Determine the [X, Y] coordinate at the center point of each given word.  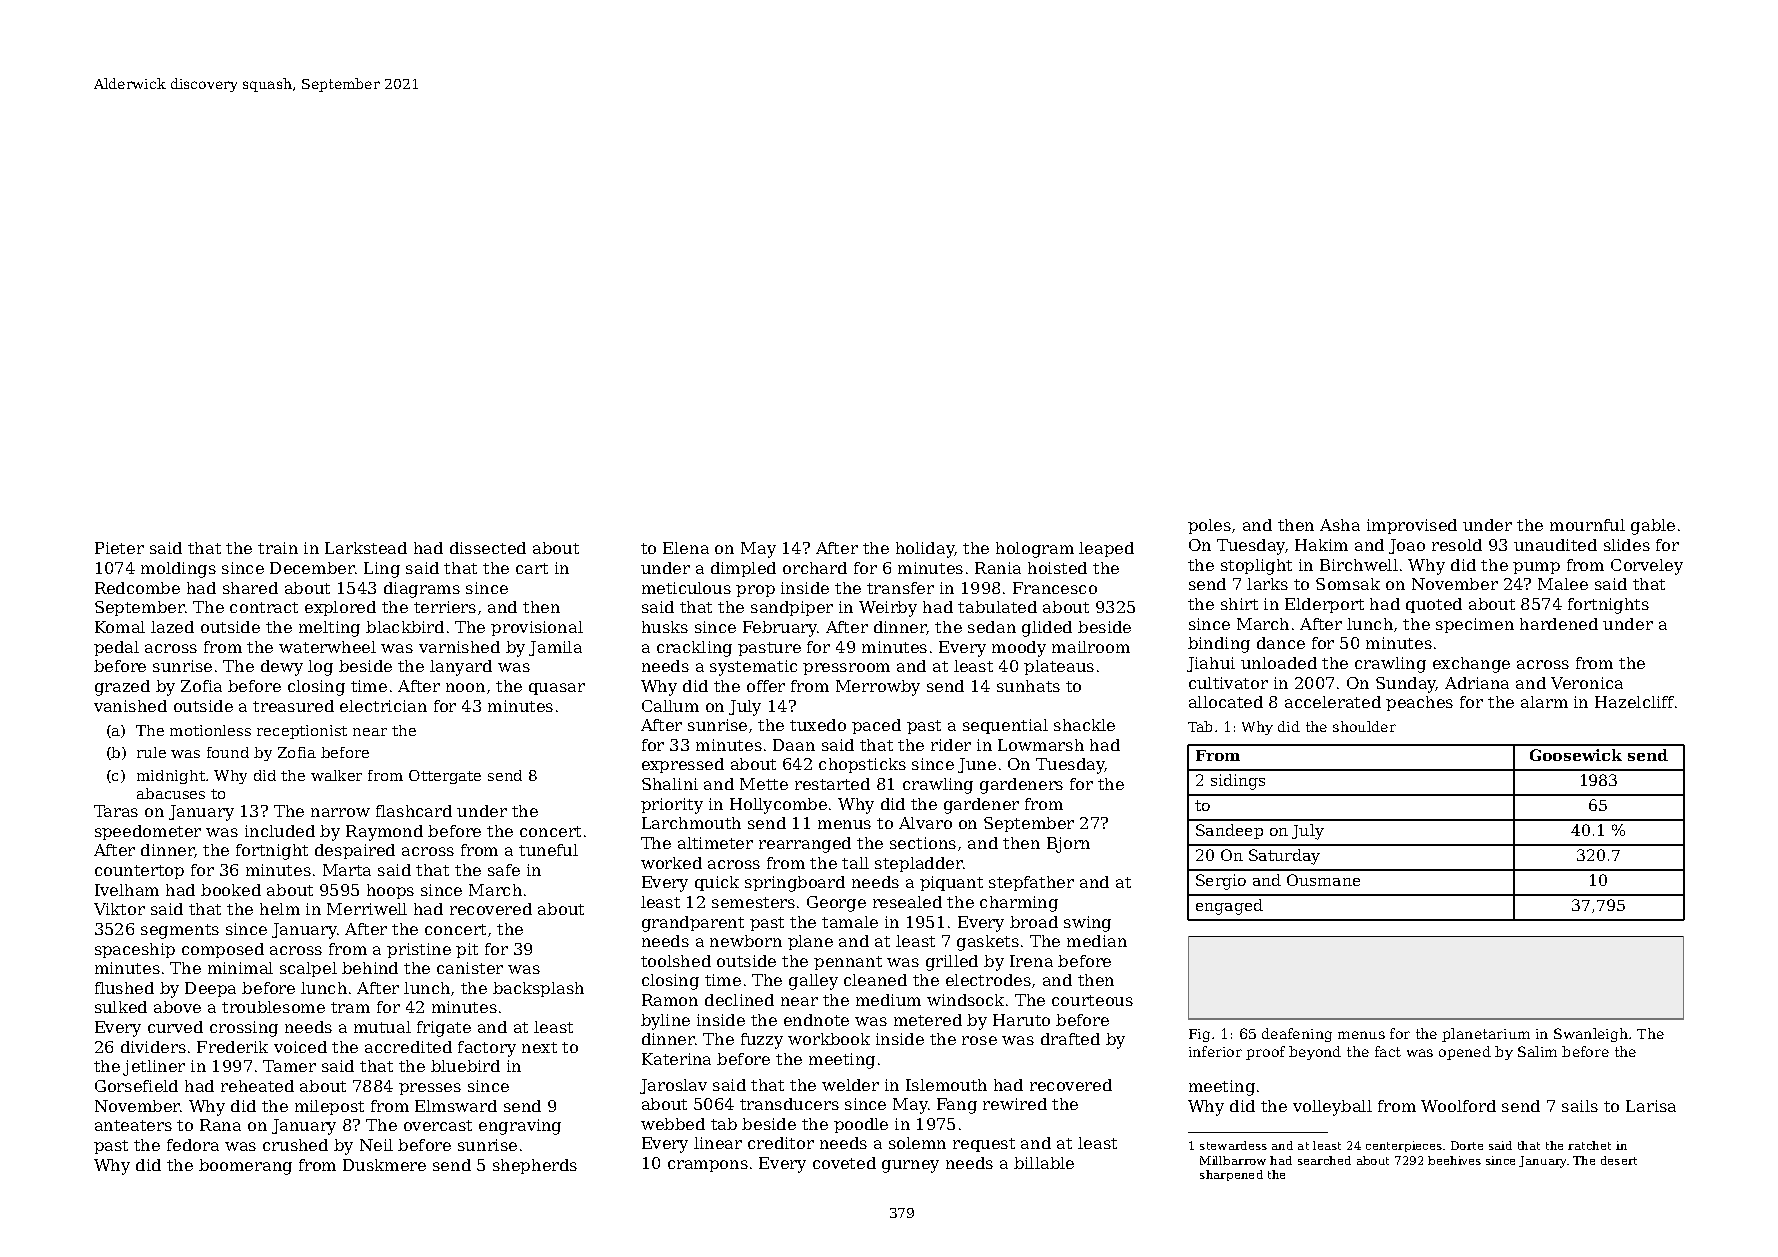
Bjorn [1068, 845]
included [280, 831]
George [836, 904]
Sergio [1221, 882]
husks [665, 627]
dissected [488, 548]
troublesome [273, 1007]
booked [231, 890]
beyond [1315, 1053]
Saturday [1284, 857]
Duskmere [384, 1165]
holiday [925, 550]
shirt [1239, 604]
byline [665, 1022]
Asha [1340, 525]
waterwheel [327, 647]
